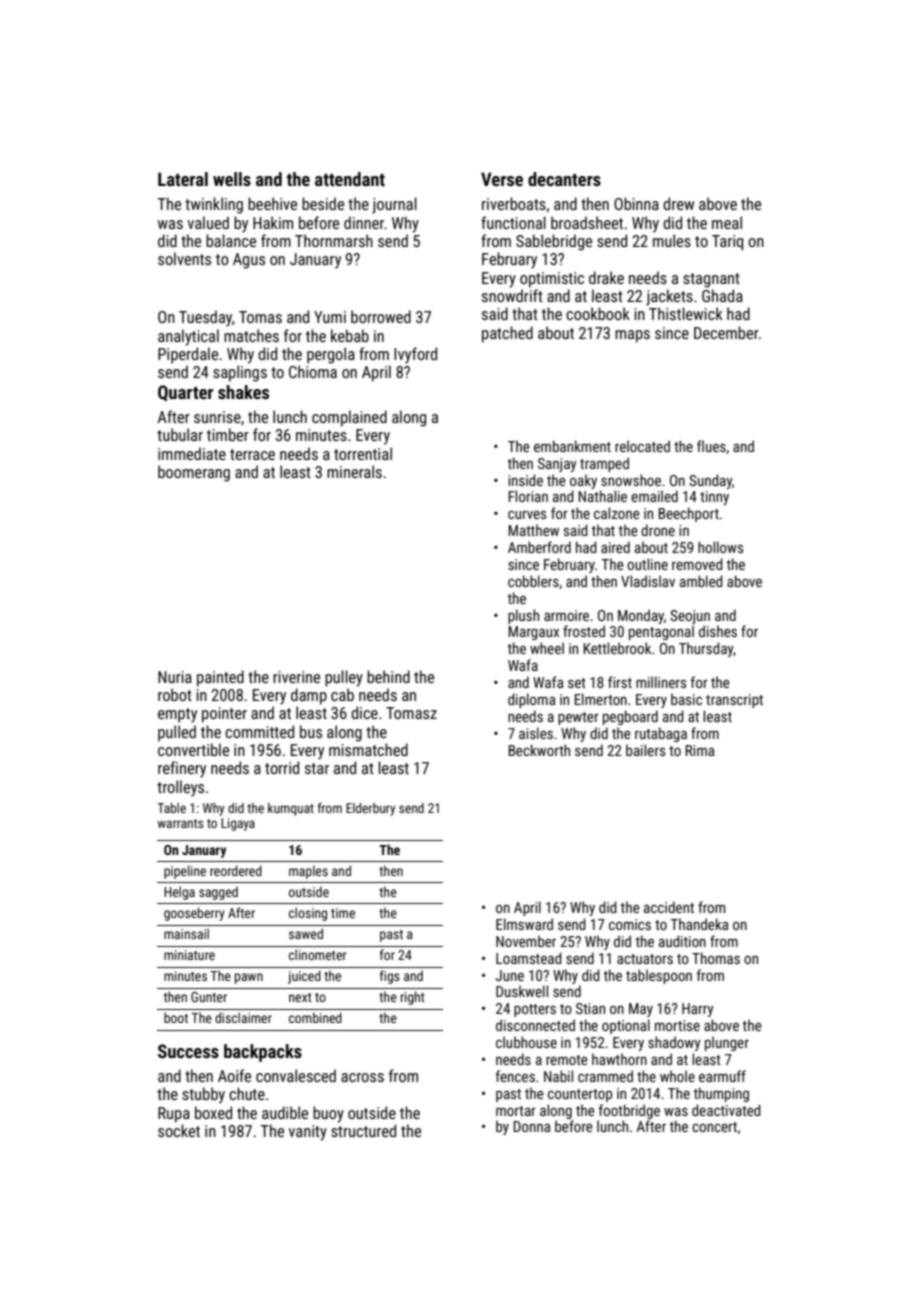 This screenshot has height=1311, width=924. What do you see at coordinates (194, 473) in the screenshot?
I see `boomerang` at bounding box center [194, 473].
